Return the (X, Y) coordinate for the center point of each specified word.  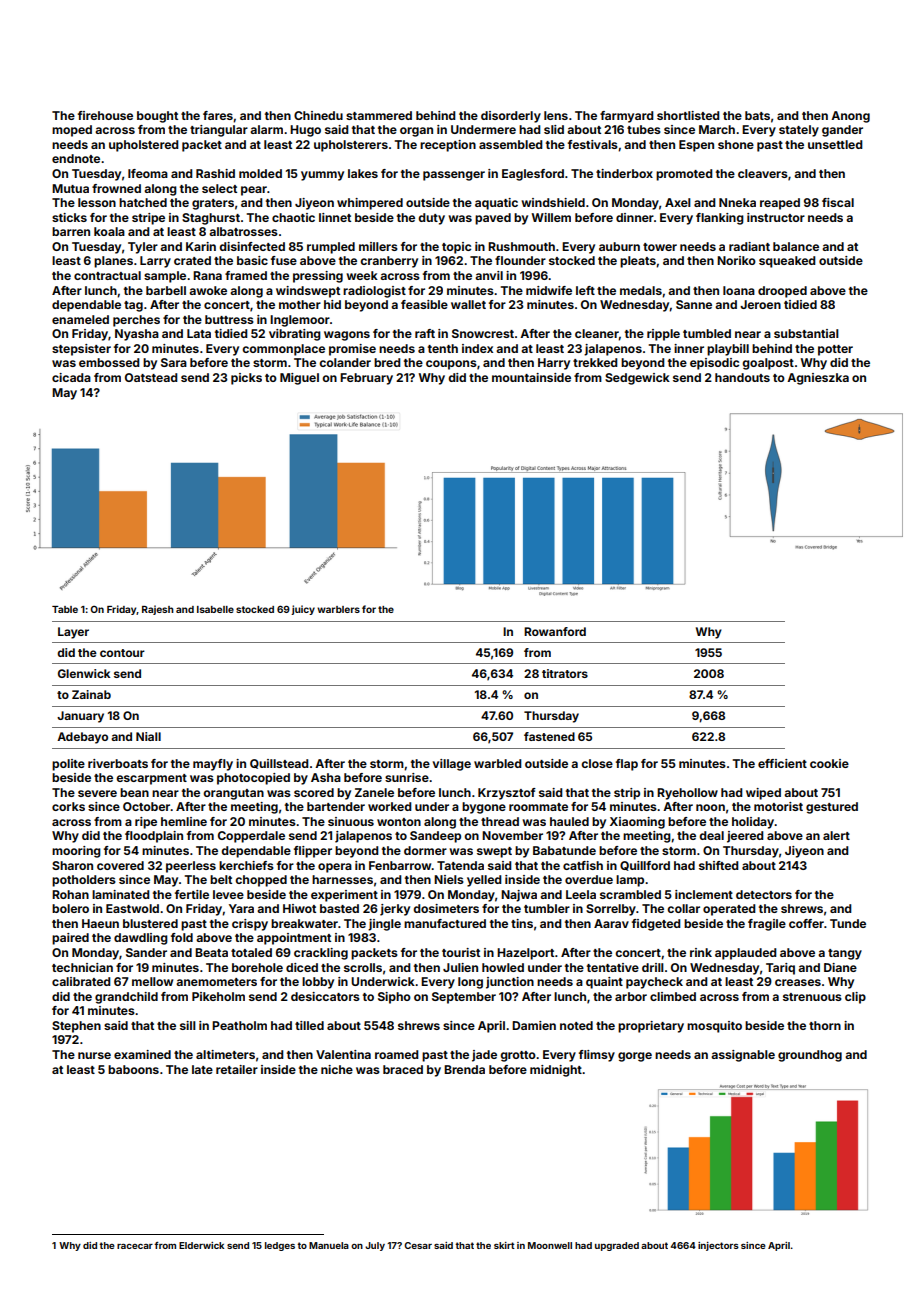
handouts (742, 377)
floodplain (154, 837)
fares (218, 115)
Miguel (299, 379)
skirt (504, 1245)
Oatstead (151, 377)
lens (556, 115)
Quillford (645, 866)
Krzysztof (507, 794)
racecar (135, 1246)
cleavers (763, 173)
